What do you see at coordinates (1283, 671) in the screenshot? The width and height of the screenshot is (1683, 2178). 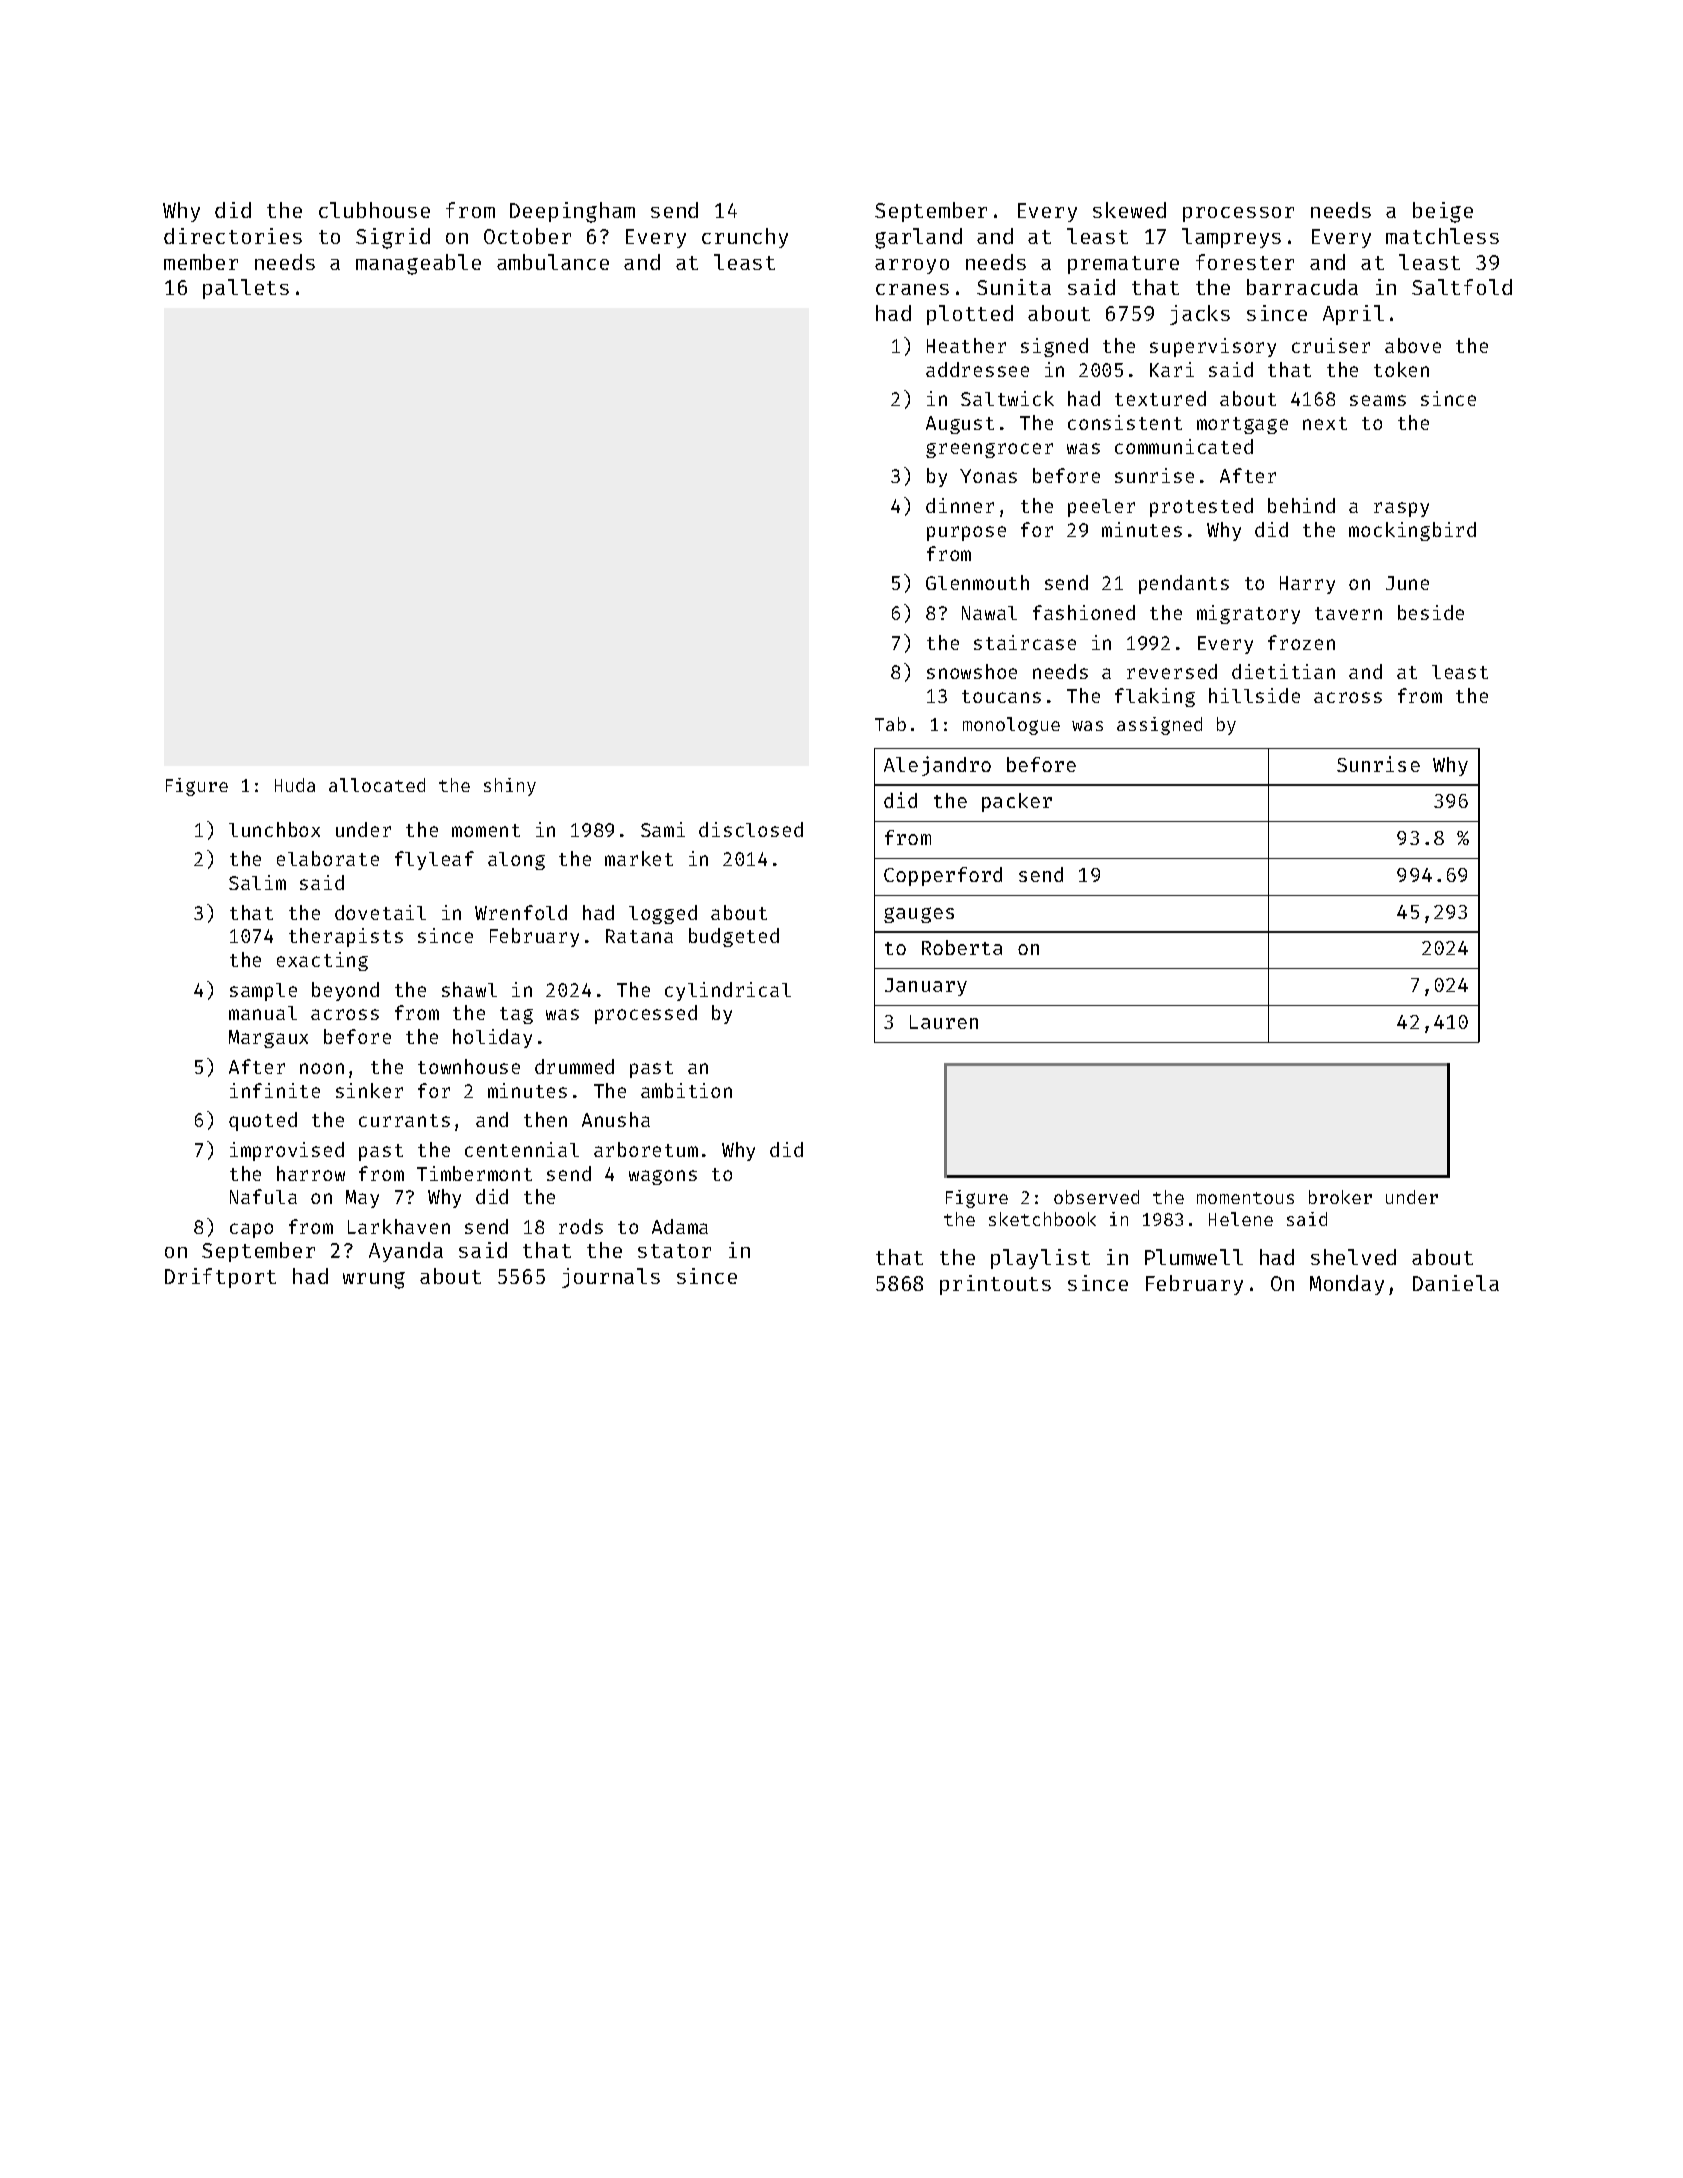 I see `dietitian` at bounding box center [1283, 671].
